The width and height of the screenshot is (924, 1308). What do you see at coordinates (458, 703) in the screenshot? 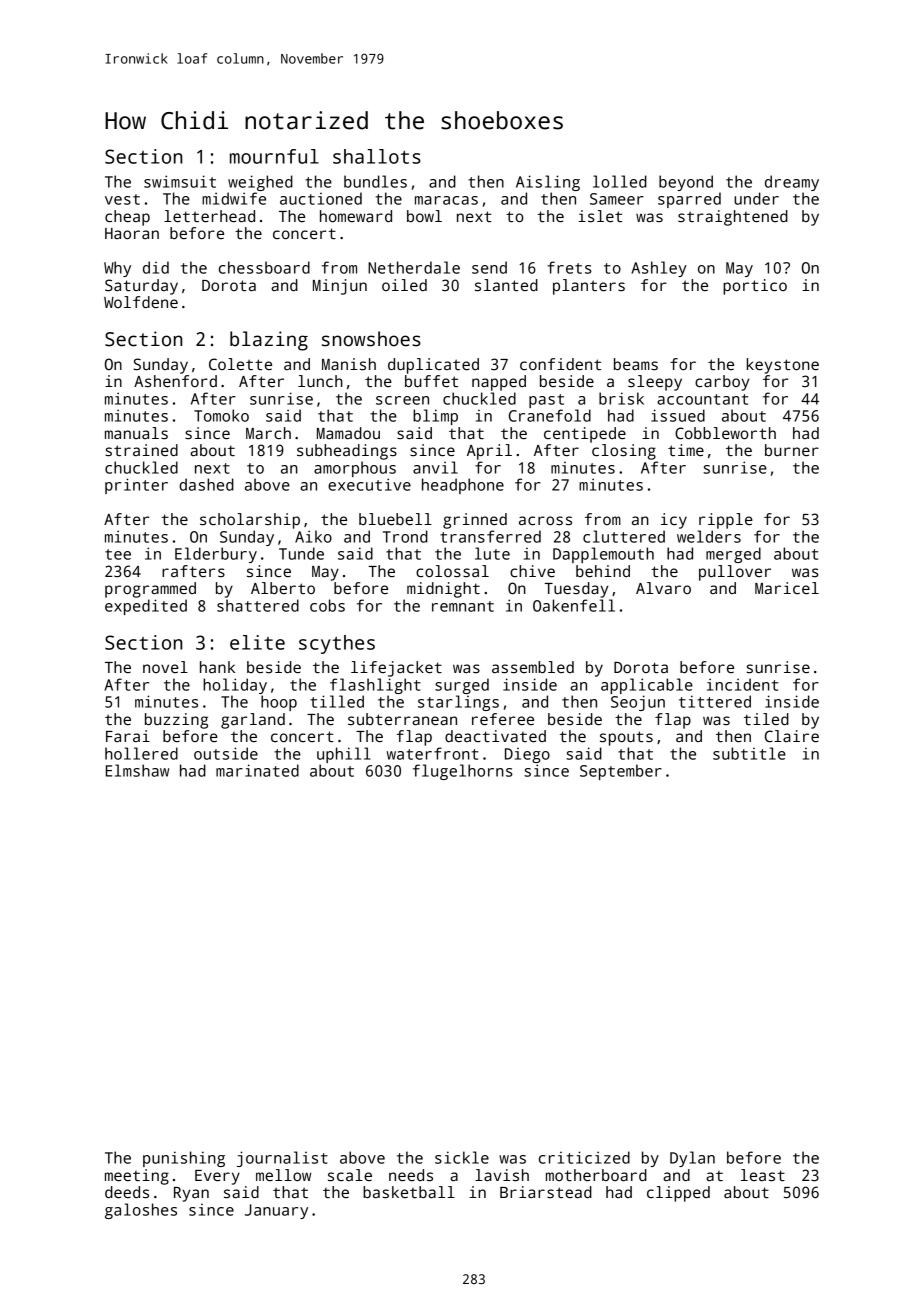
I see `starlings` at bounding box center [458, 703].
